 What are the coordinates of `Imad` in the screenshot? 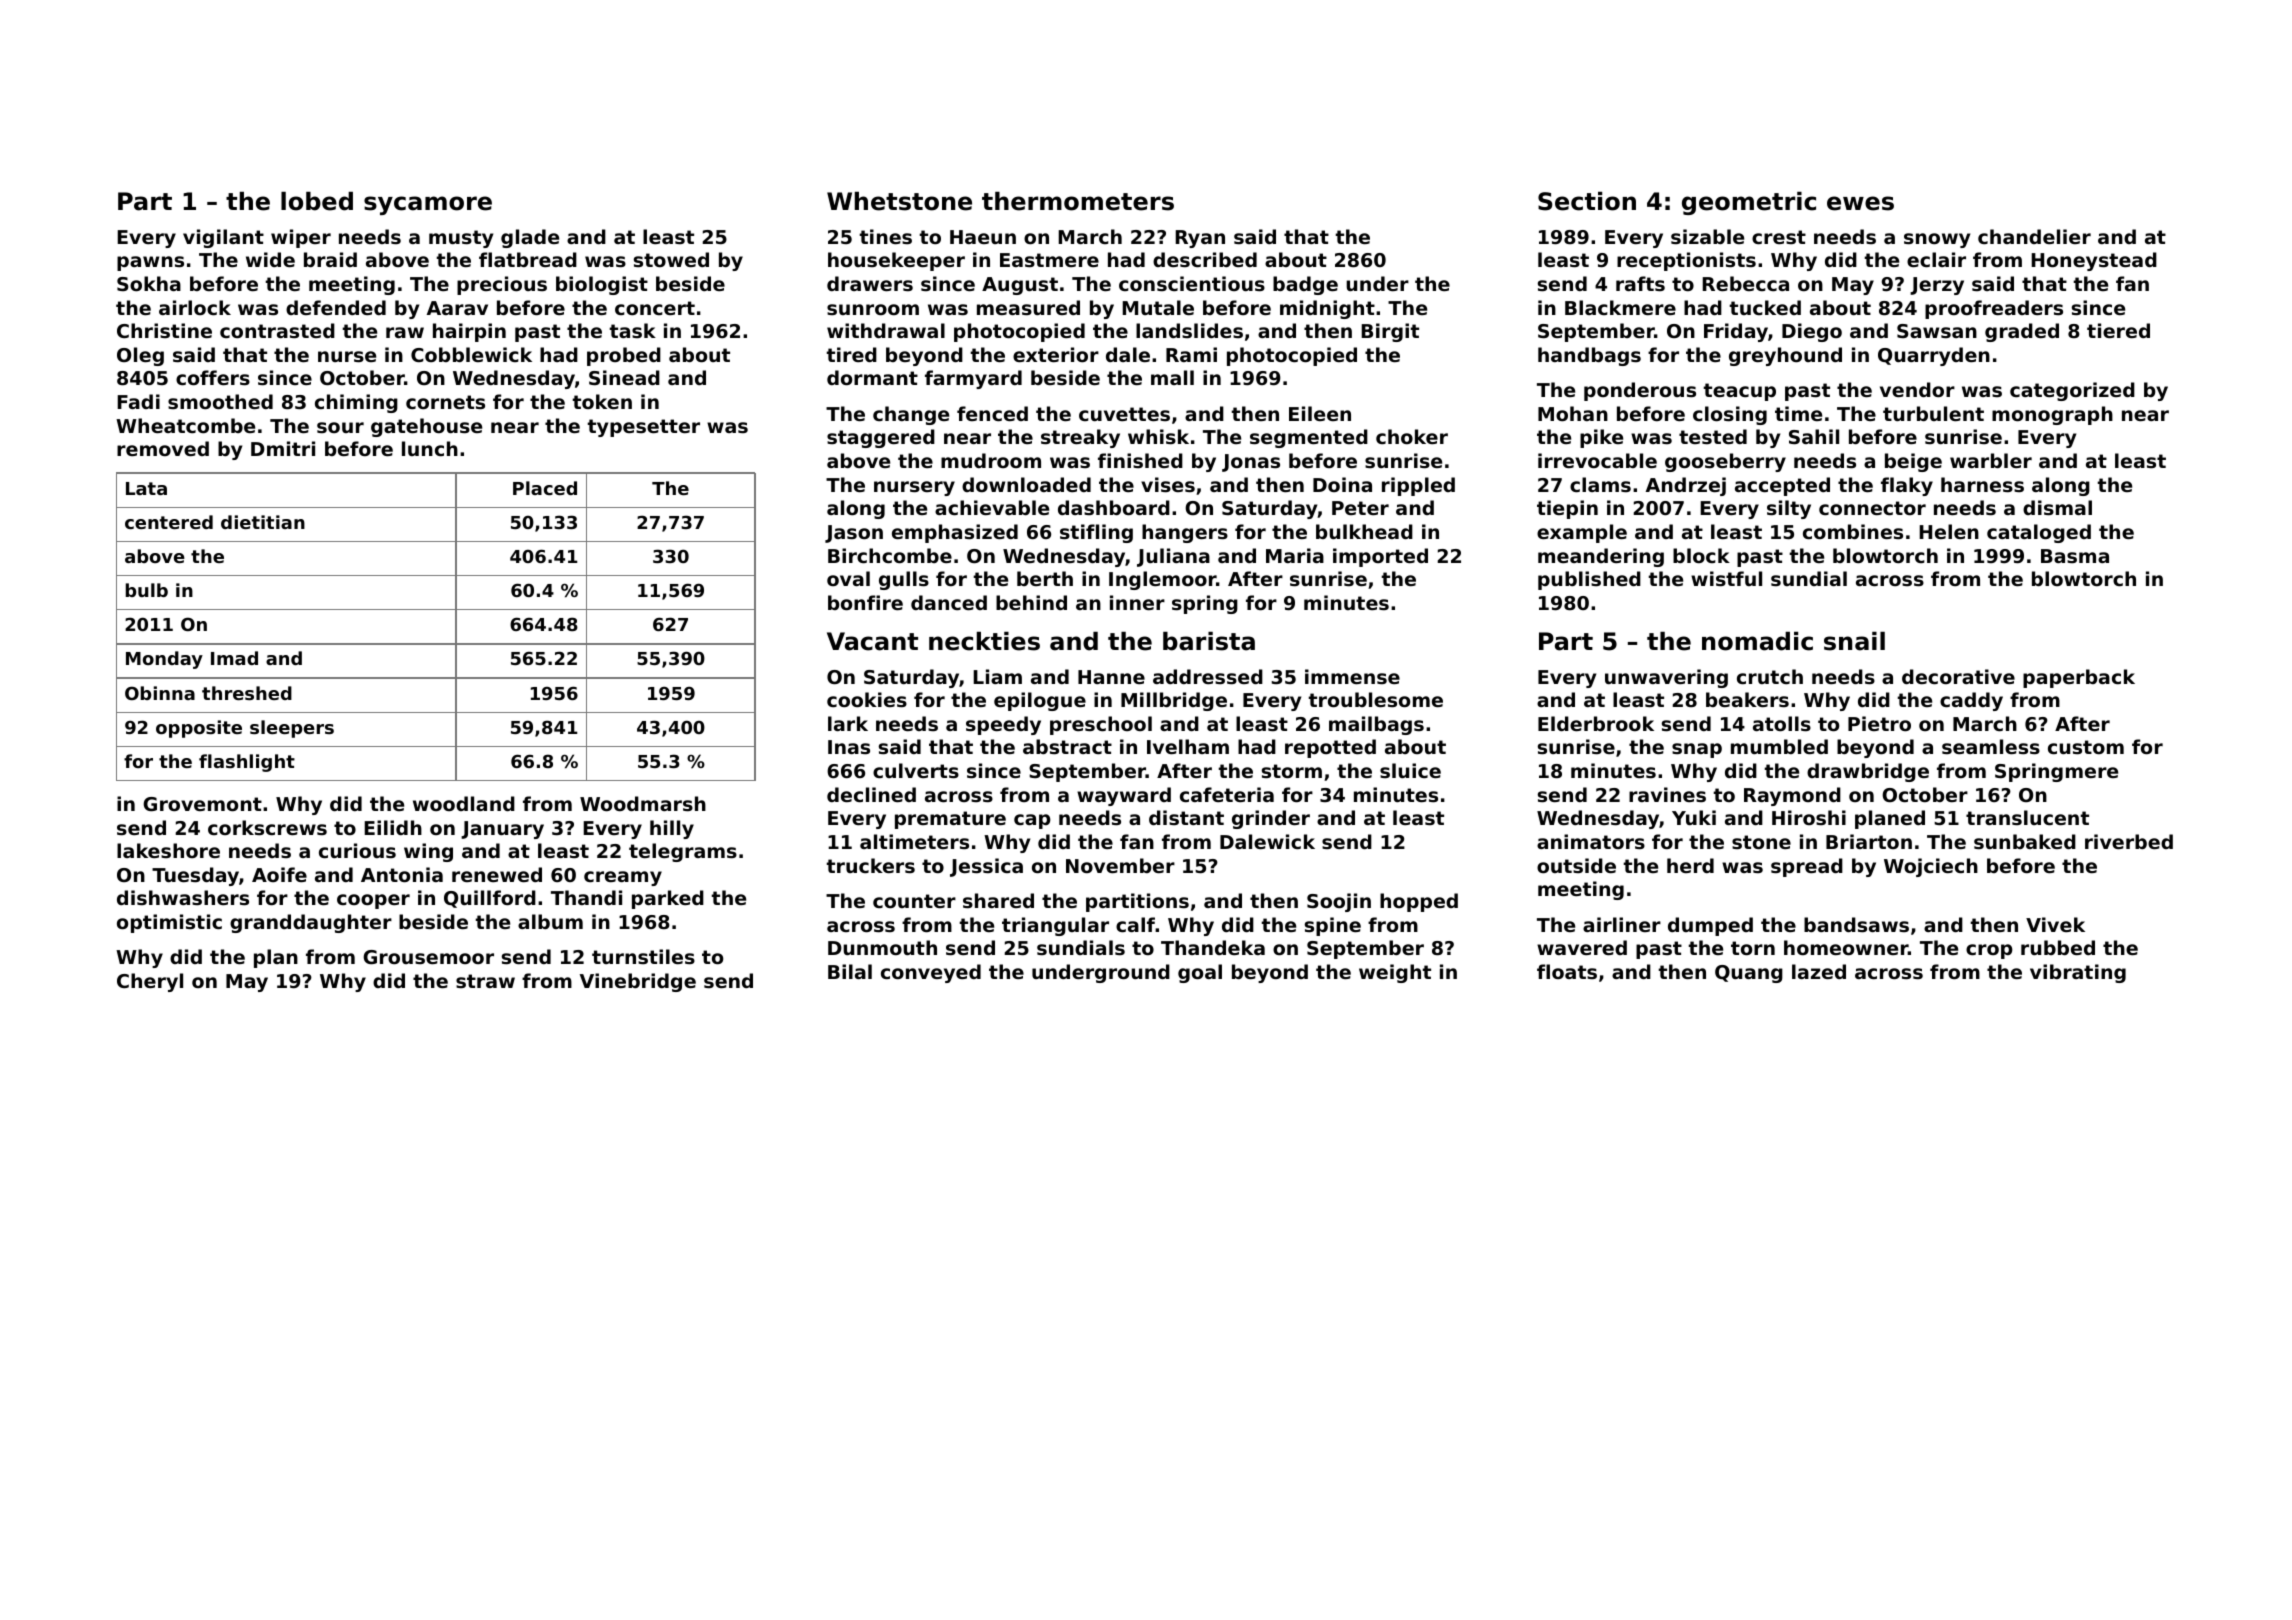 It's located at (234, 658).
